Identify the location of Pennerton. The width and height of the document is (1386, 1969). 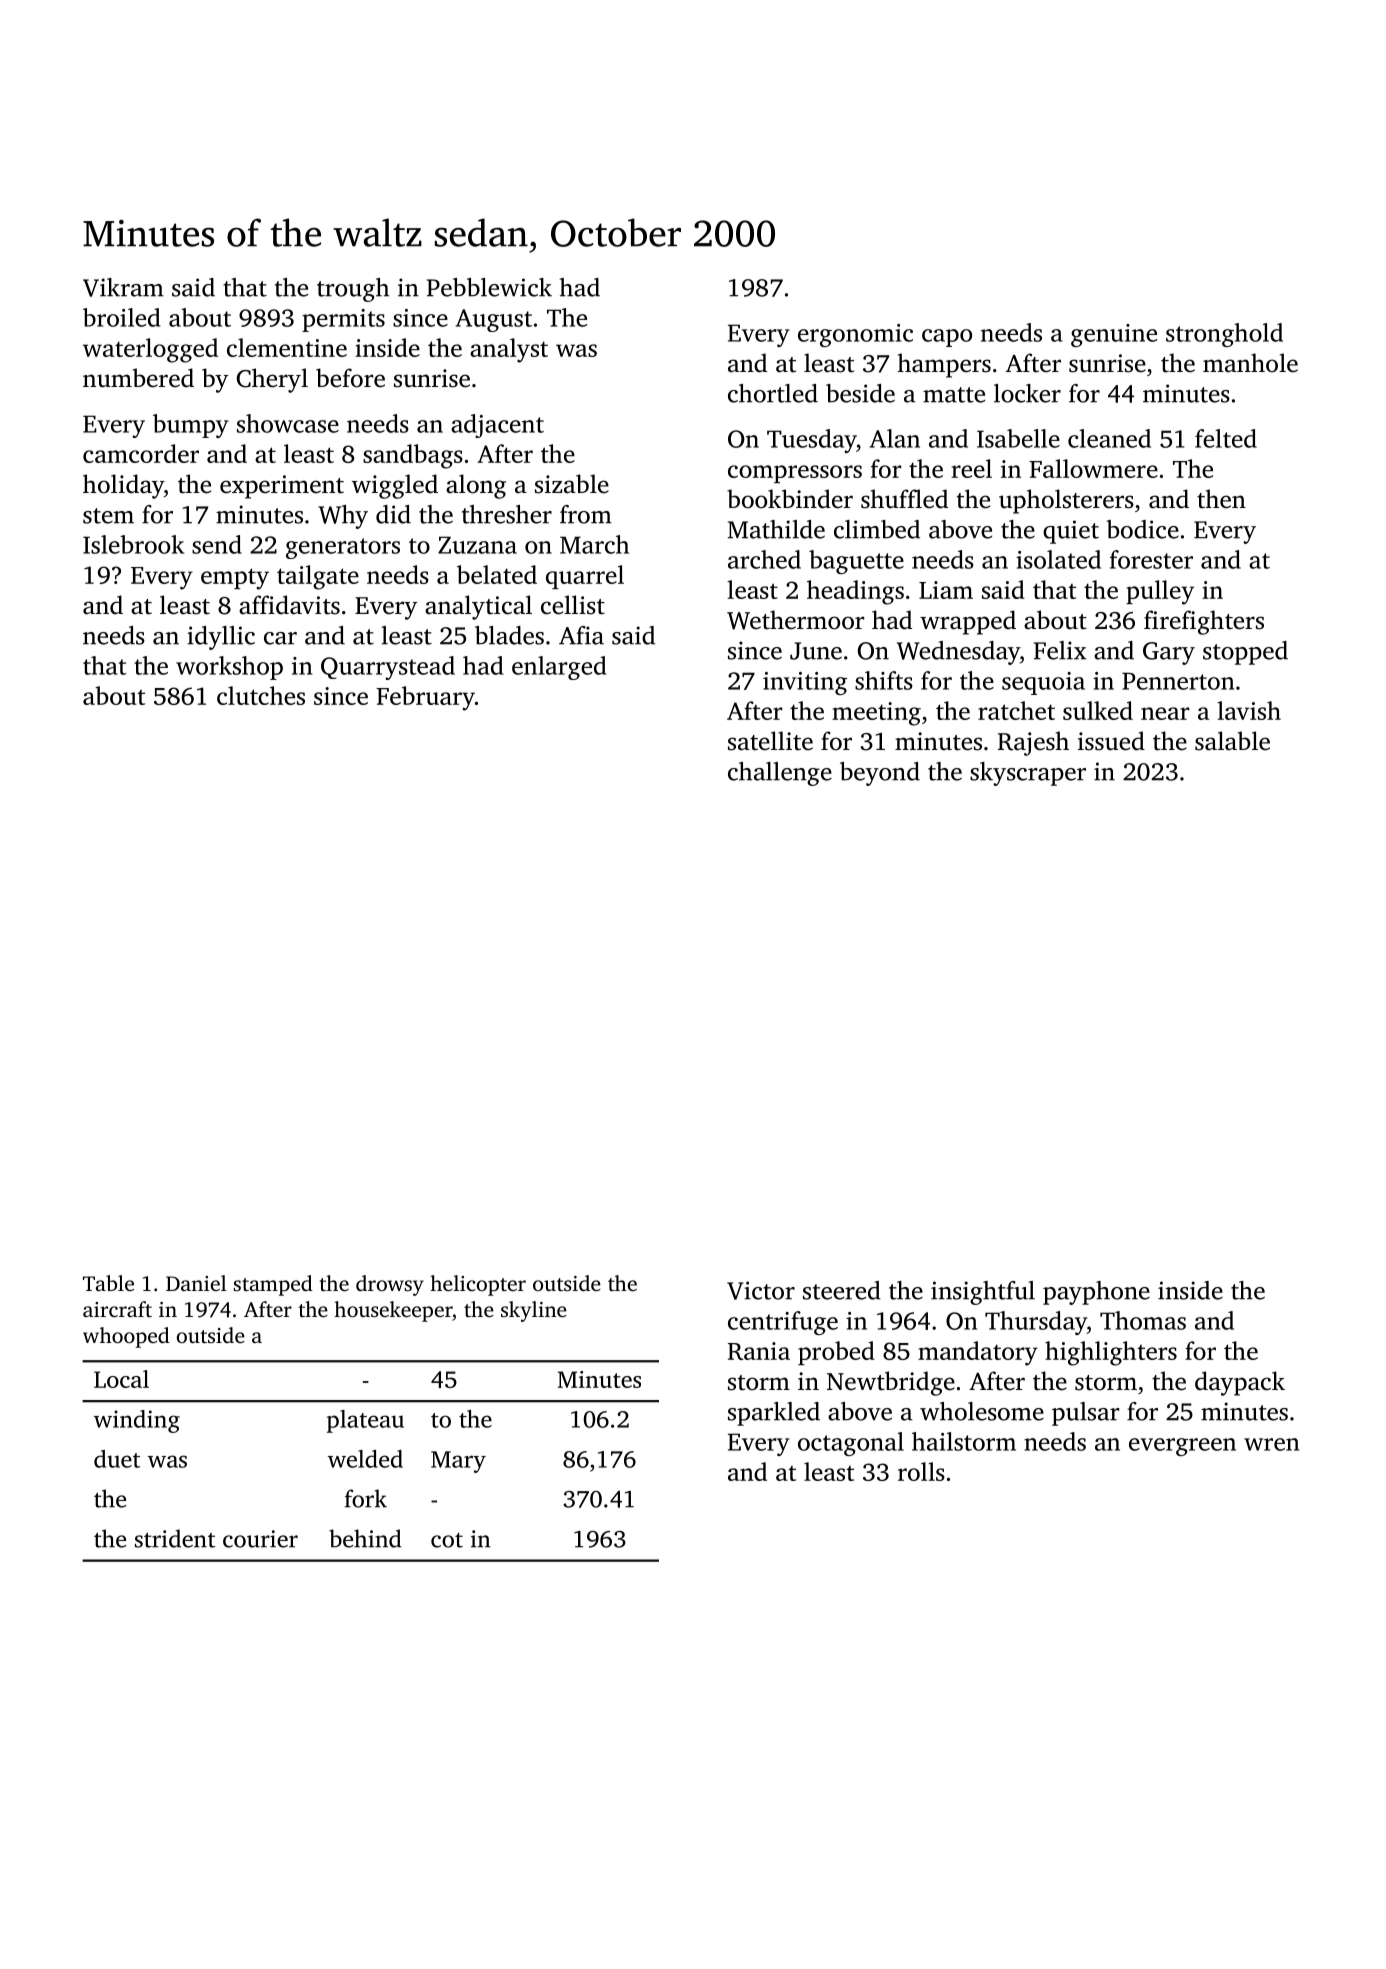
(1178, 681).
